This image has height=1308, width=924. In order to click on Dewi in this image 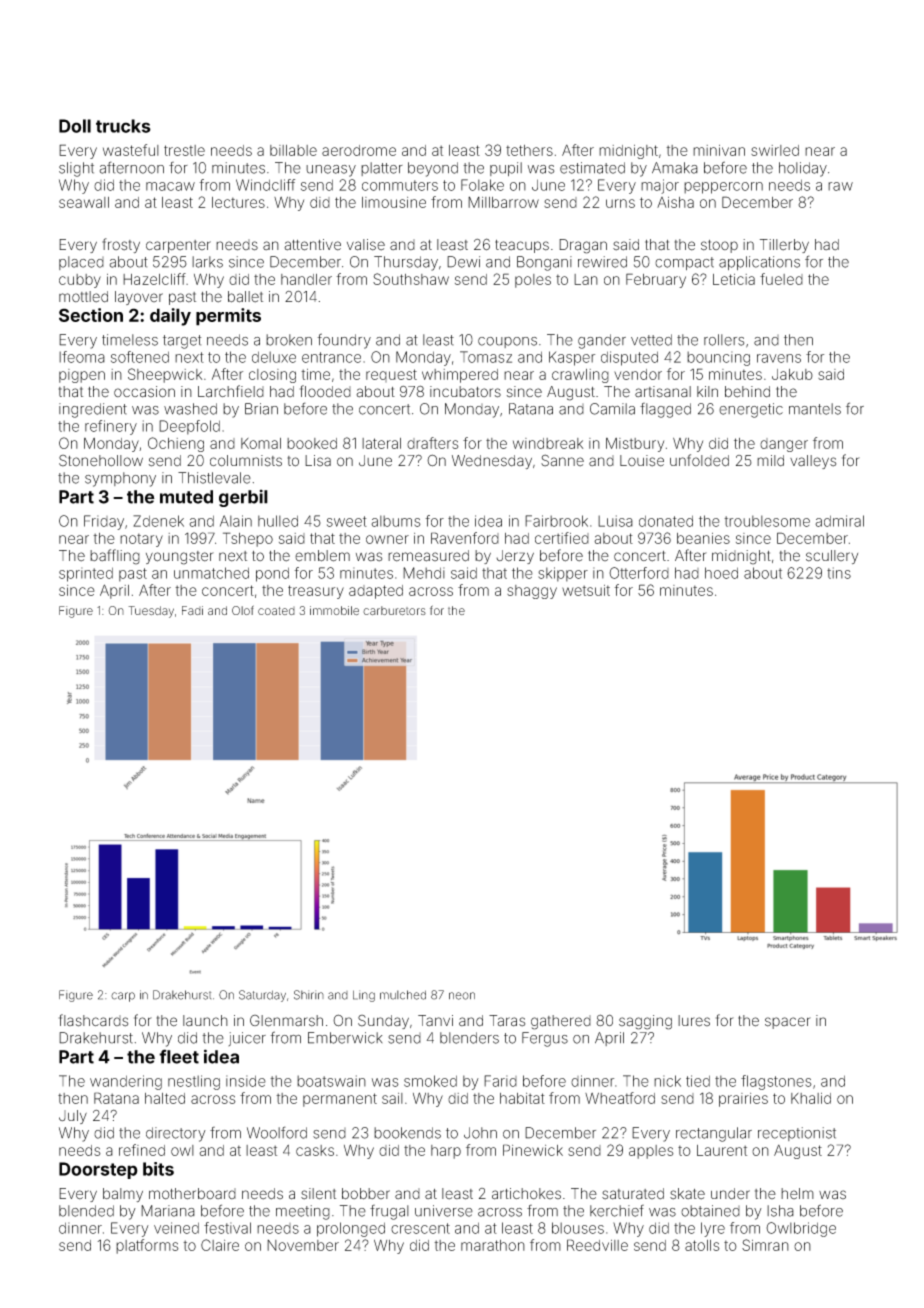, I will do `click(463, 262)`.
